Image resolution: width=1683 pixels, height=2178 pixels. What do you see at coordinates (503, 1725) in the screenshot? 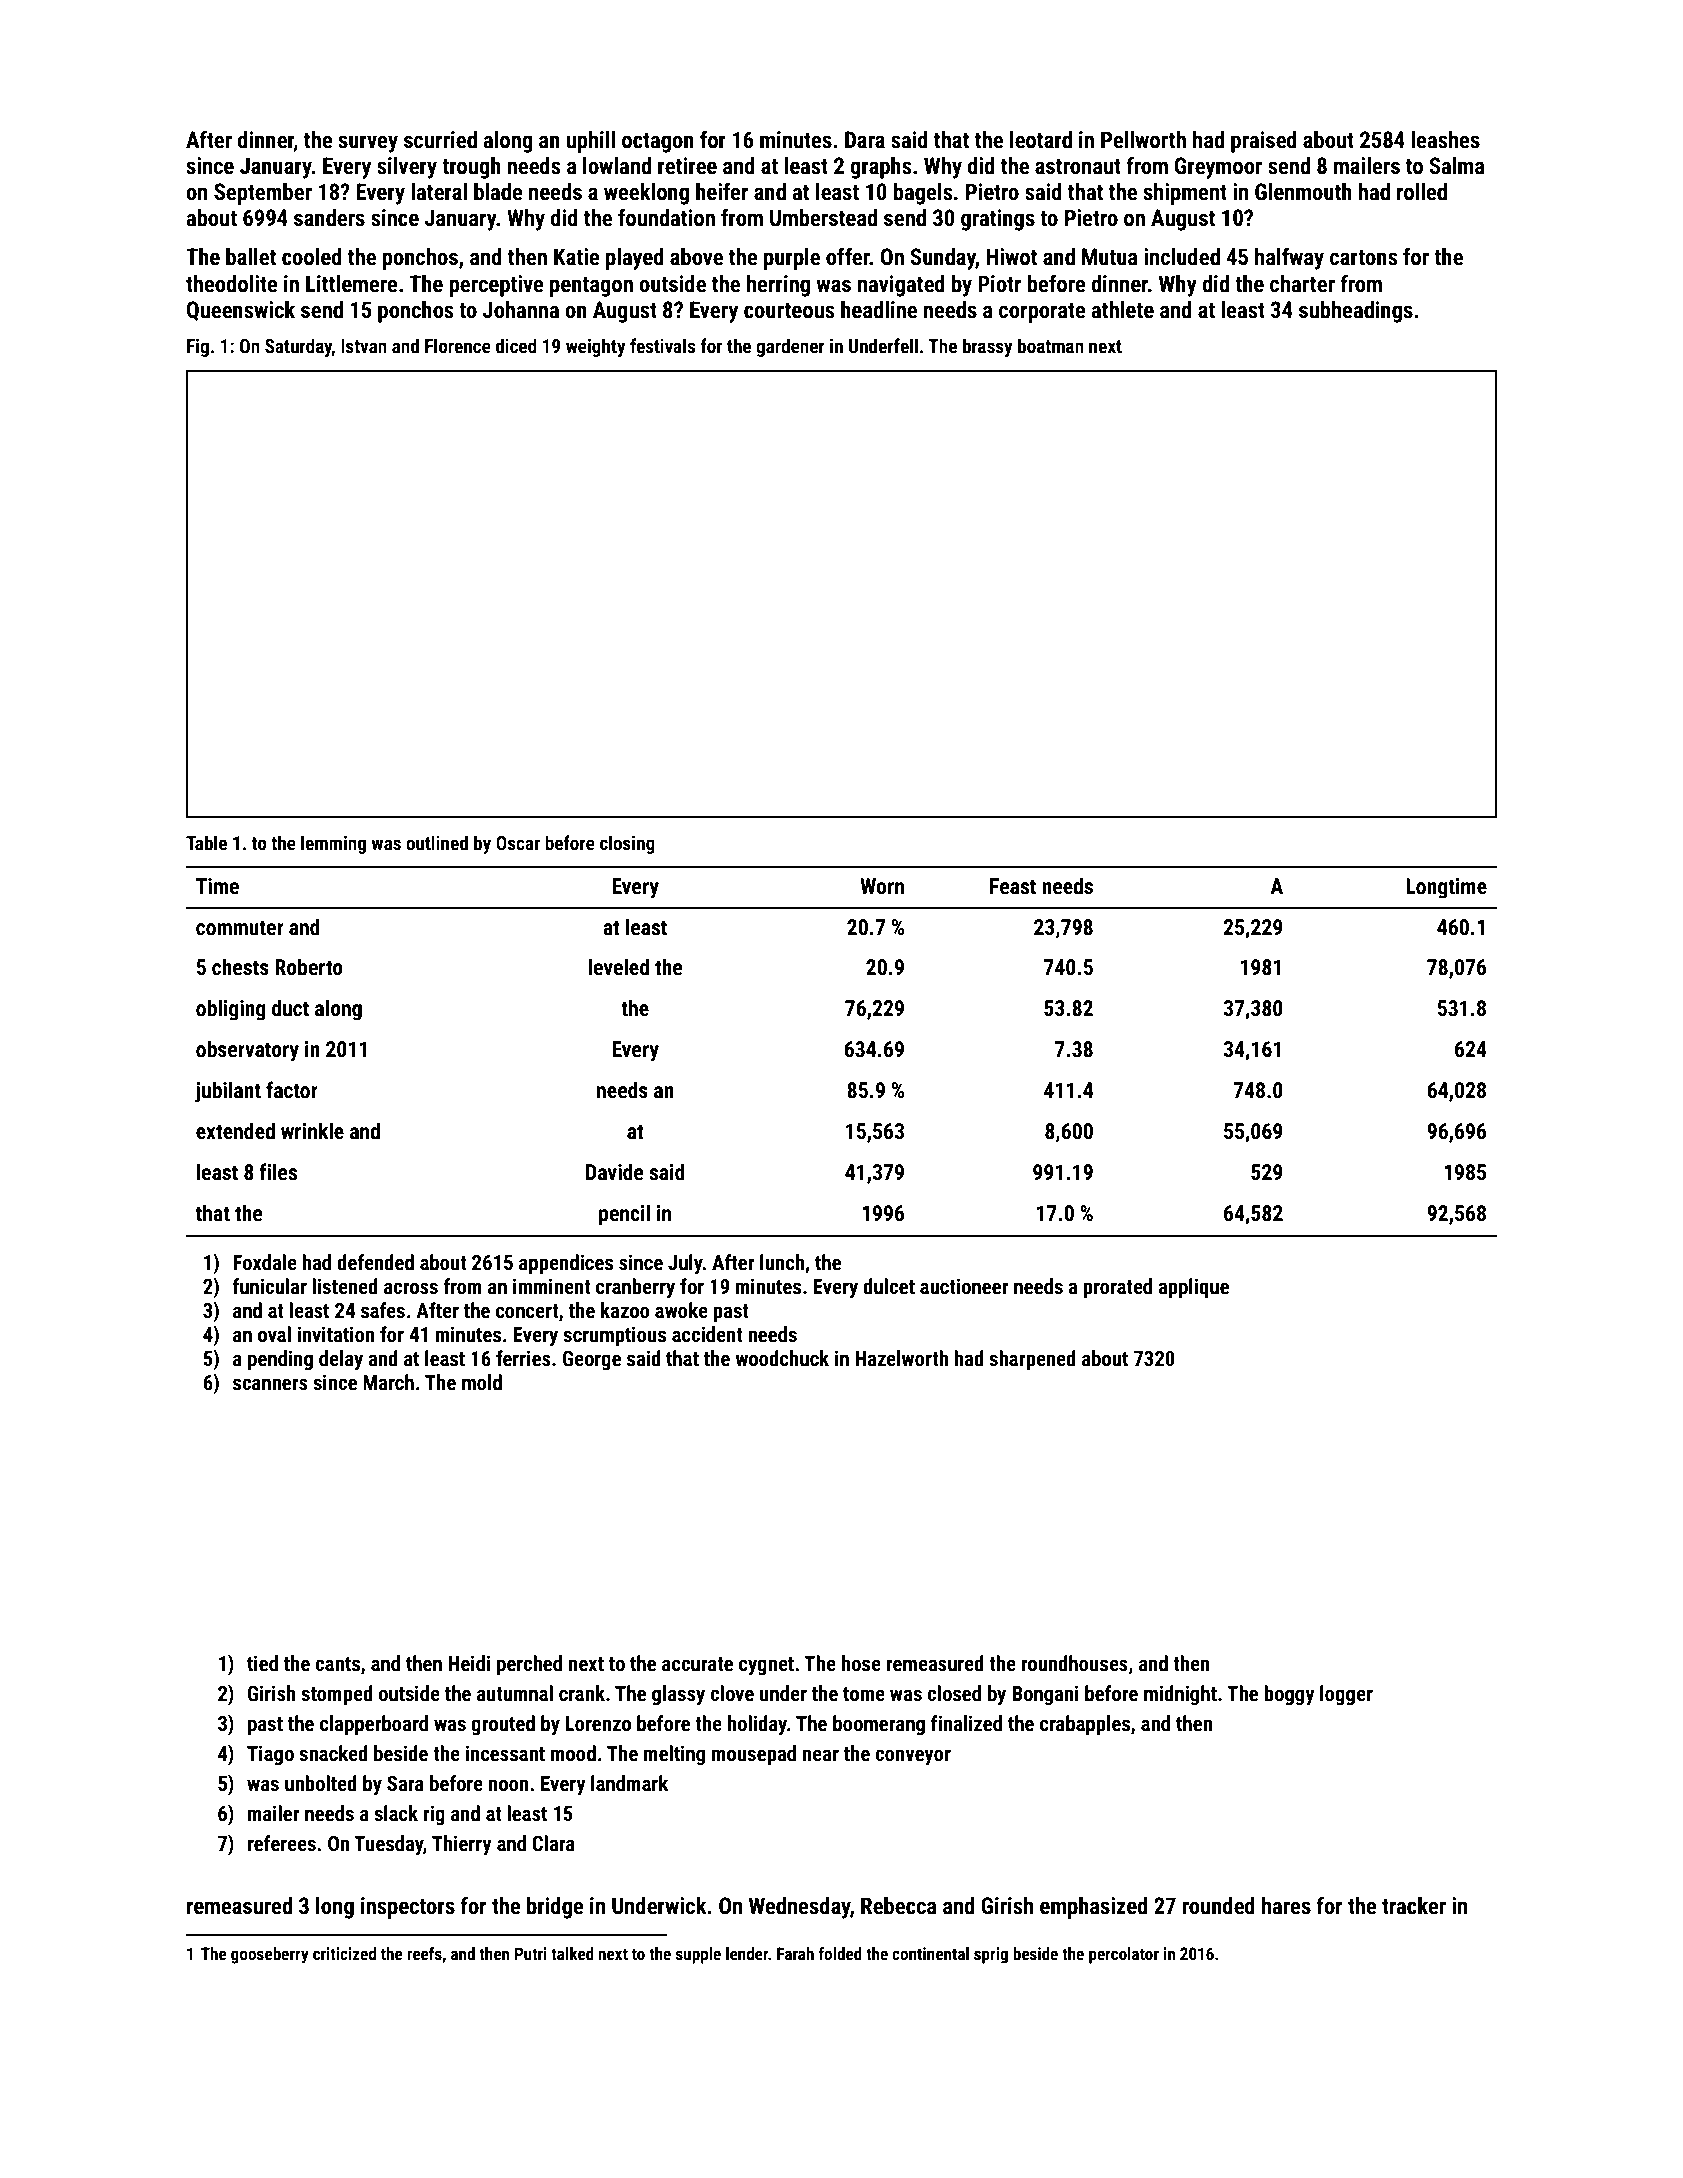
I see `grouted` at bounding box center [503, 1725].
